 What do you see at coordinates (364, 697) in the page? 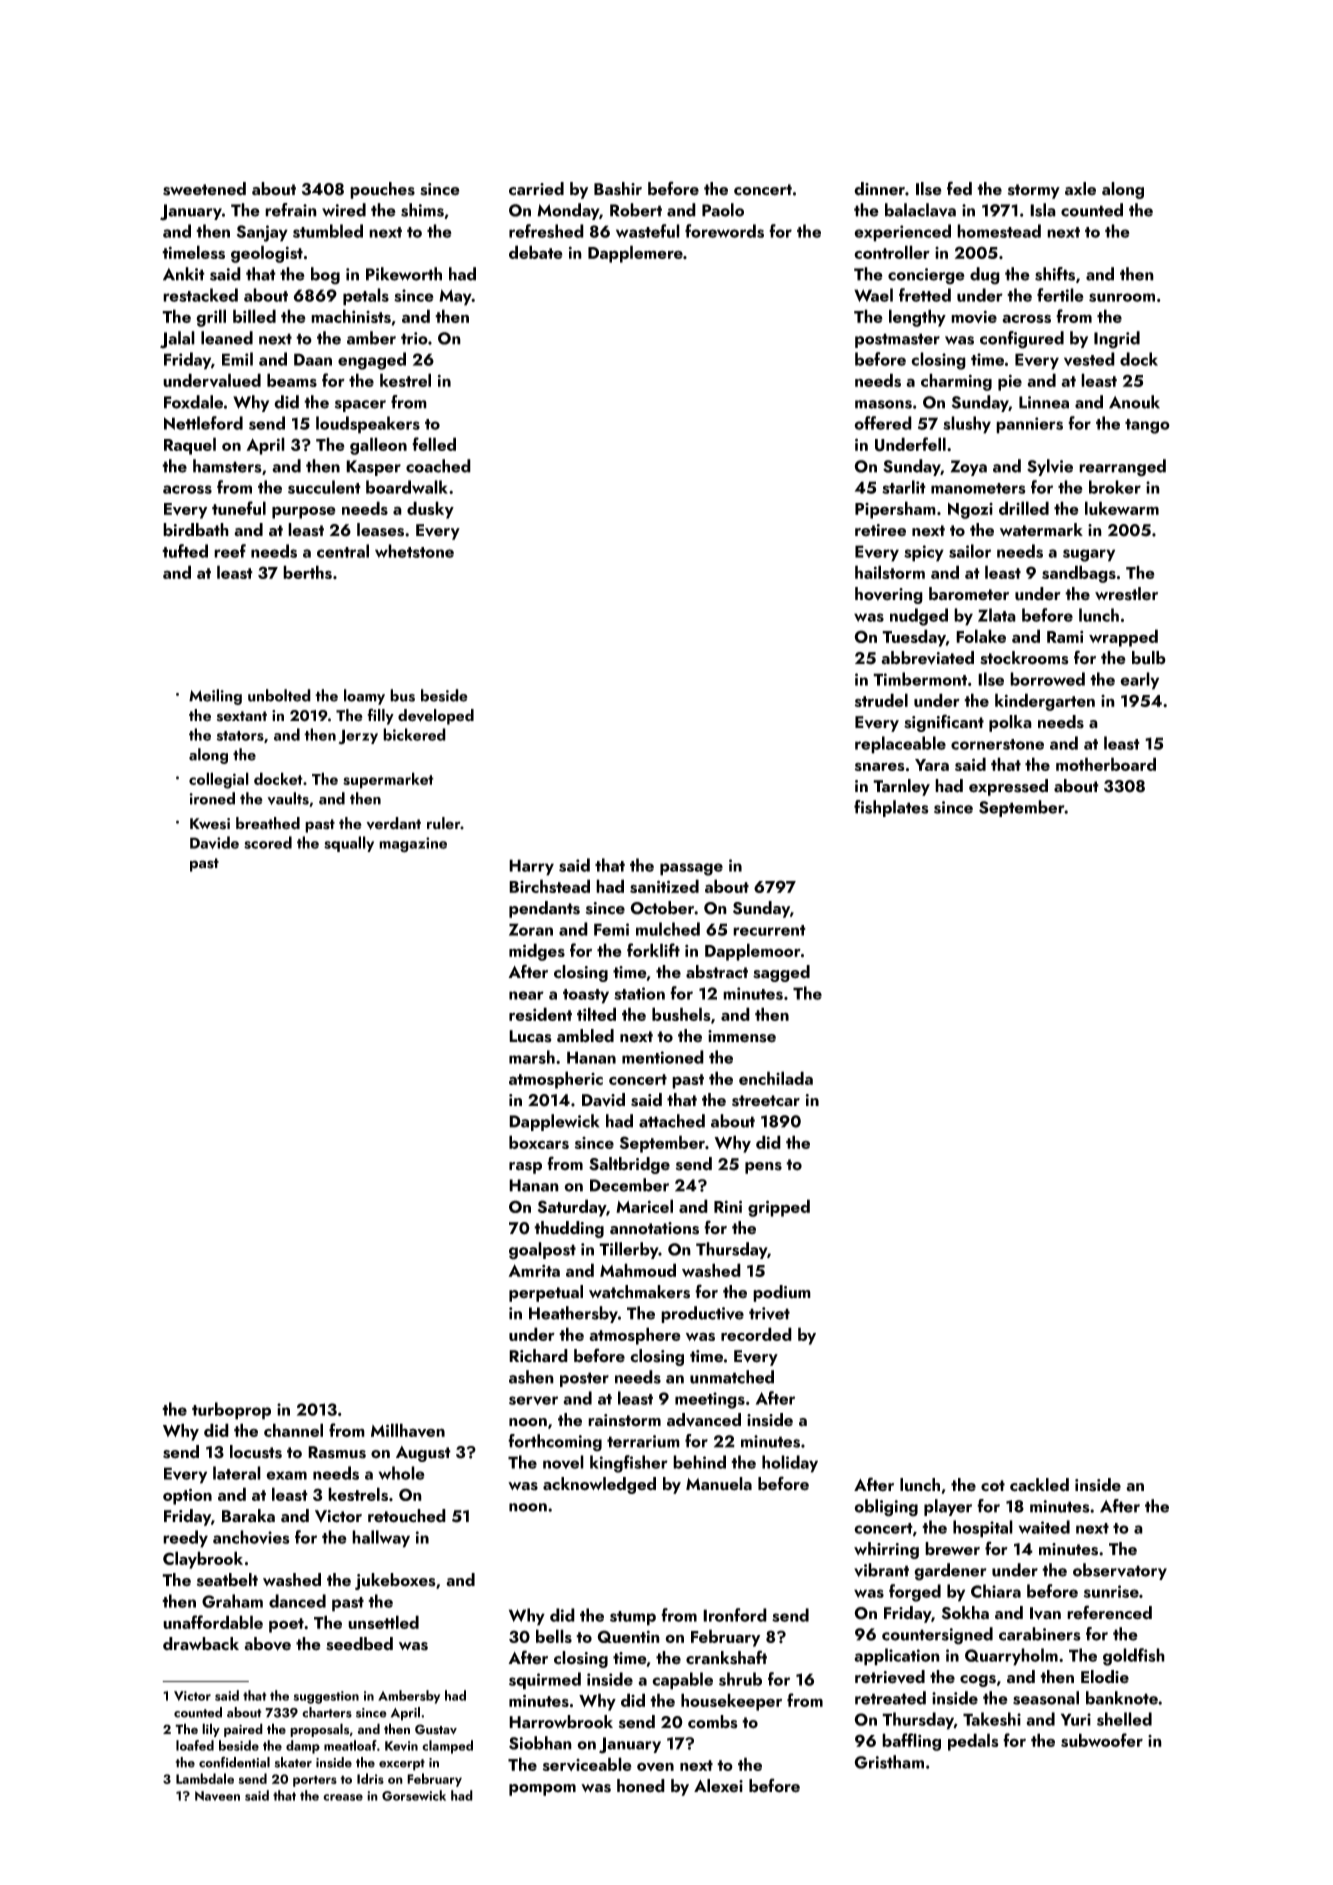
I see `loamy` at bounding box center [364, 697].
